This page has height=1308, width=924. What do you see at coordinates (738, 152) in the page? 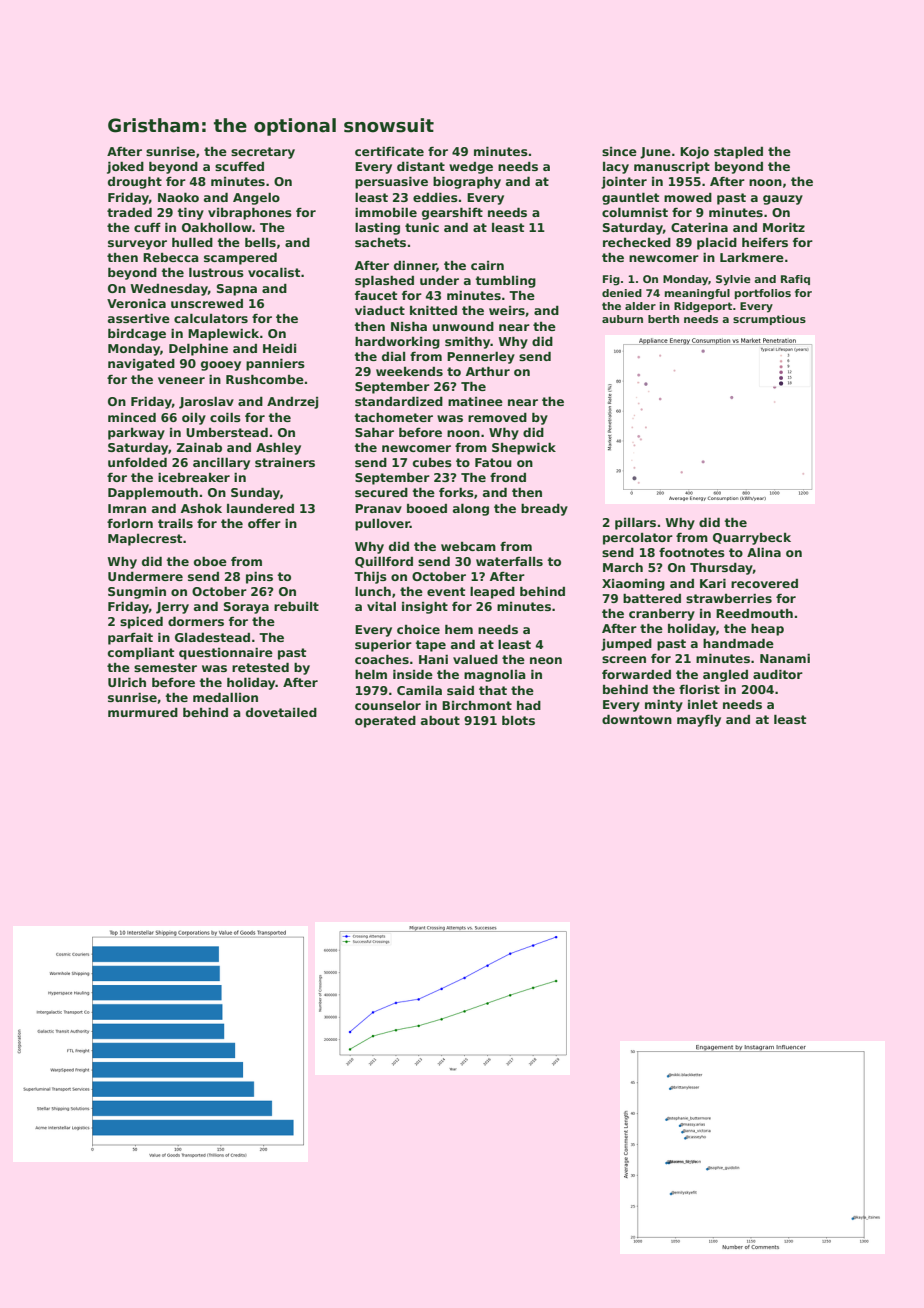
I see `stapled` at bounding box center [738, 152].
